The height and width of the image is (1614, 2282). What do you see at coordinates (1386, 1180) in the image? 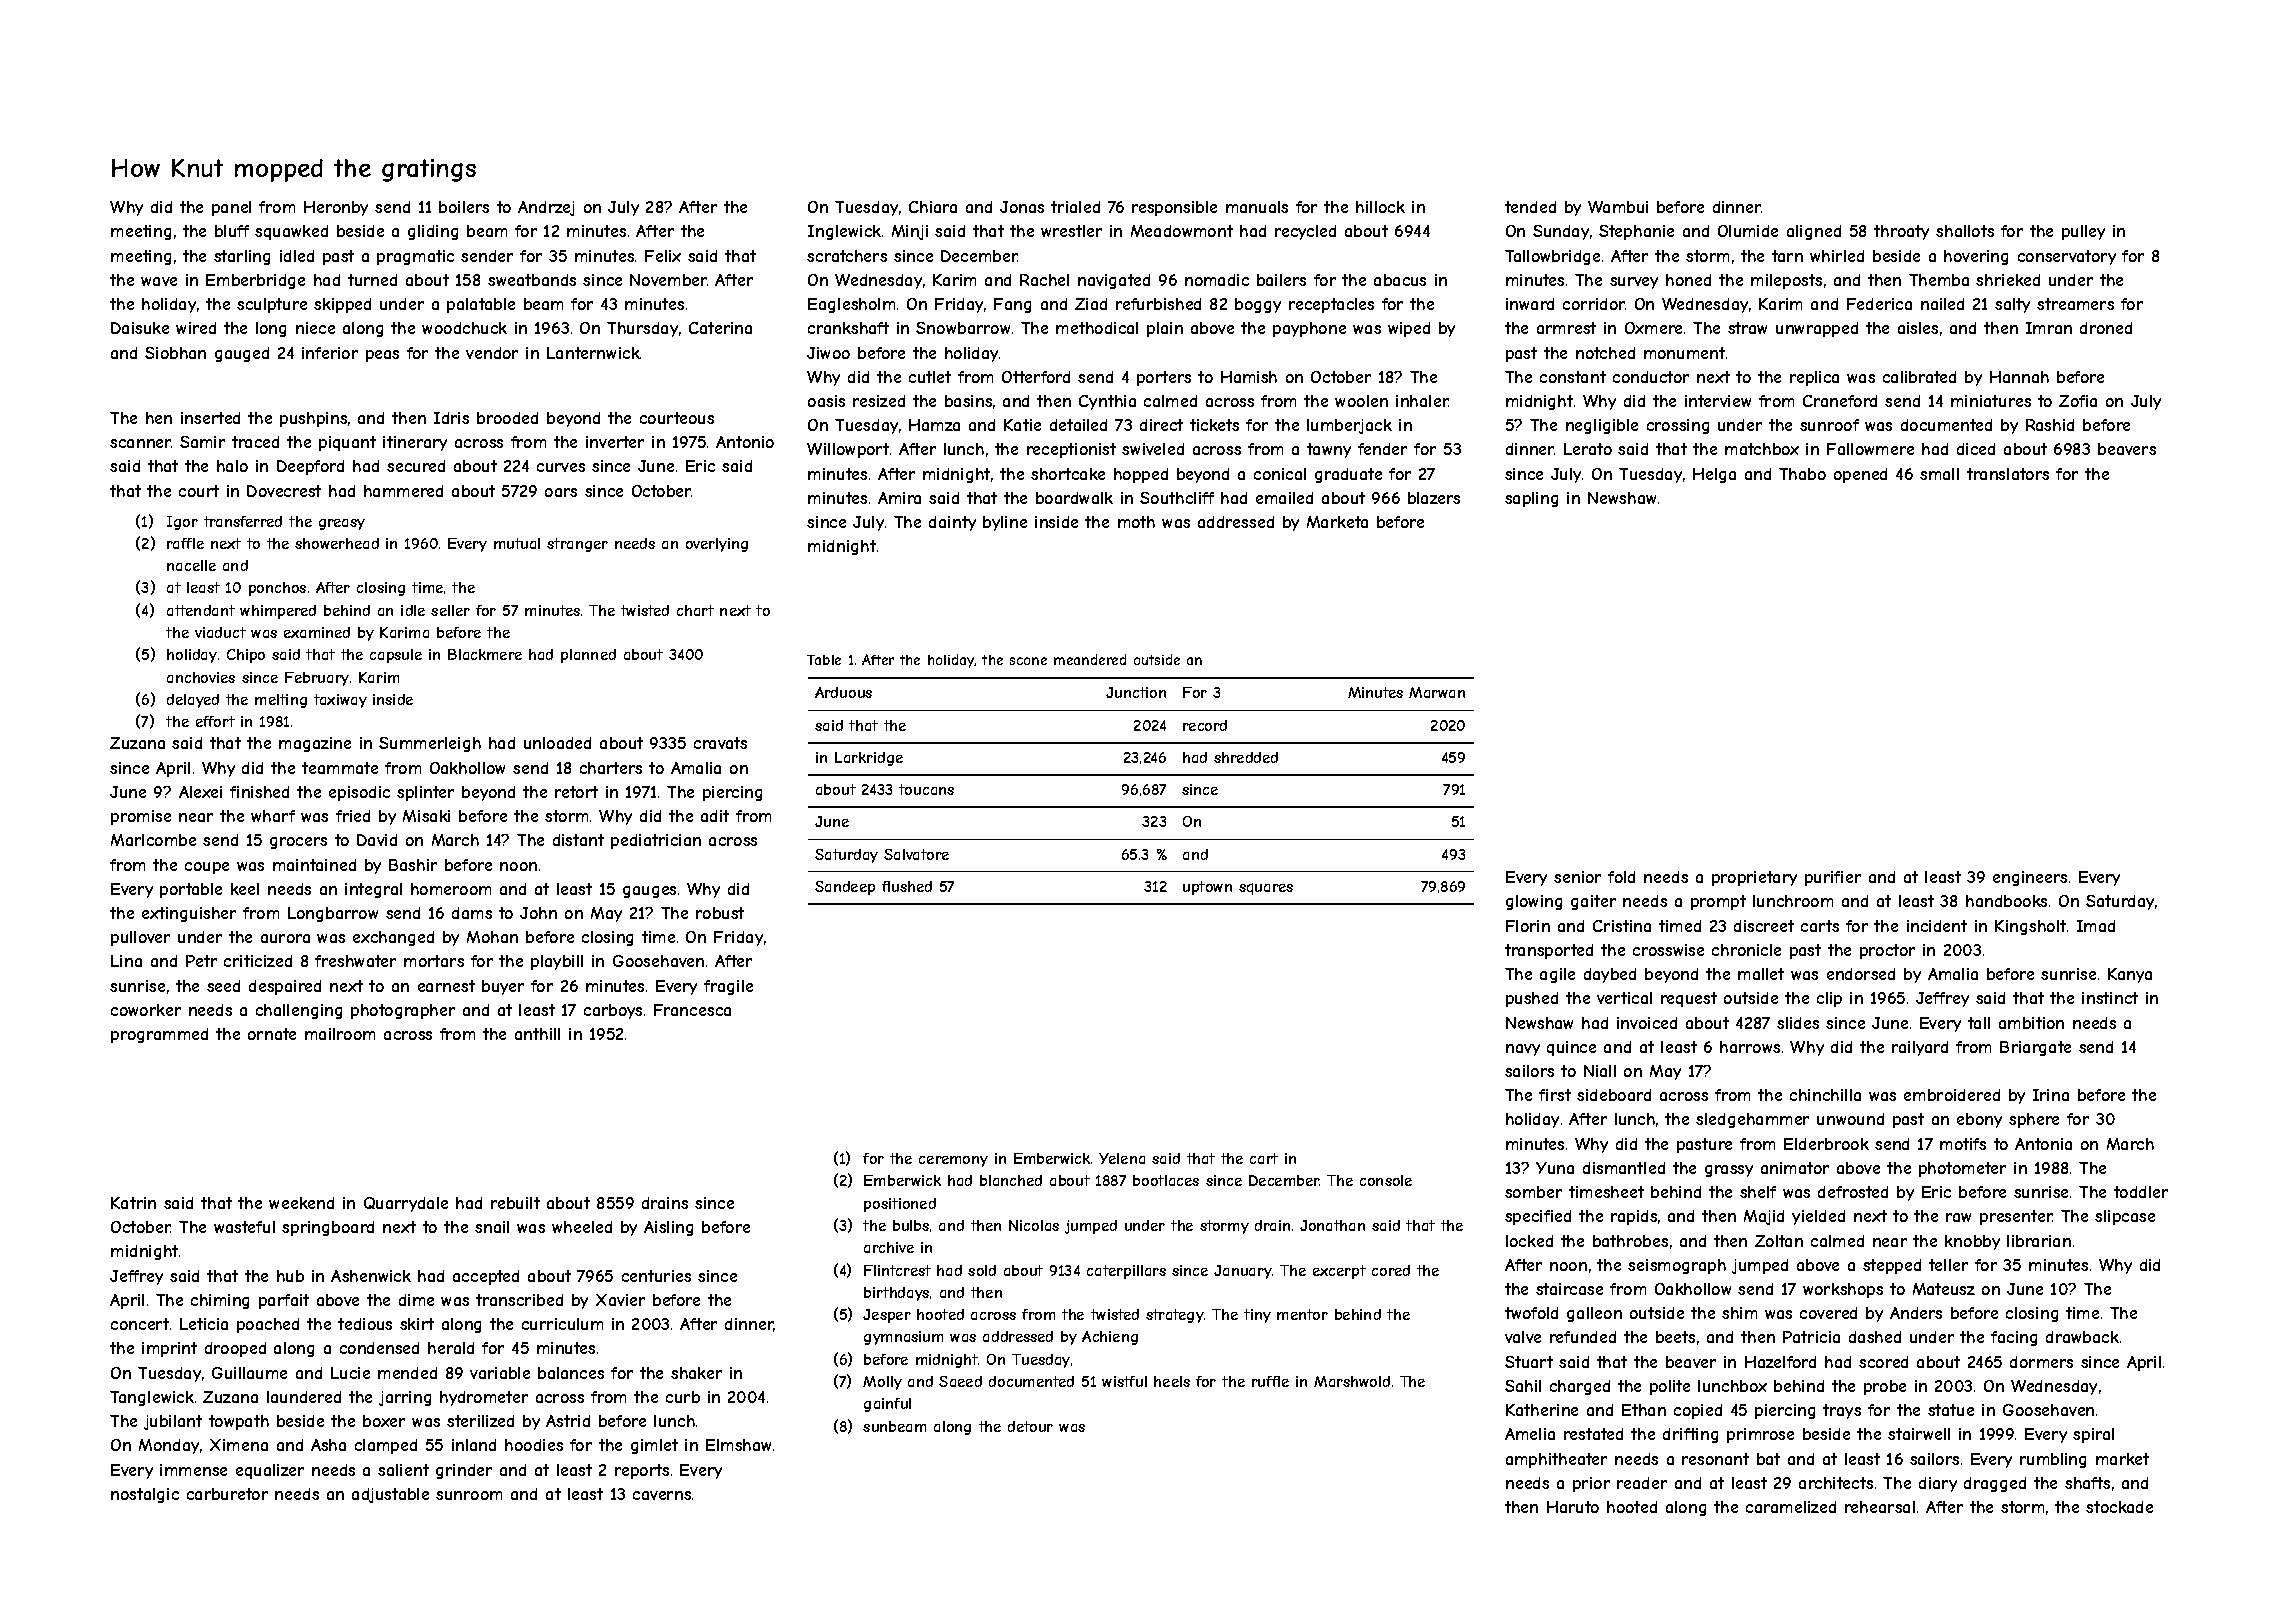
I see `console` at bounding box center [1386, 1180].
